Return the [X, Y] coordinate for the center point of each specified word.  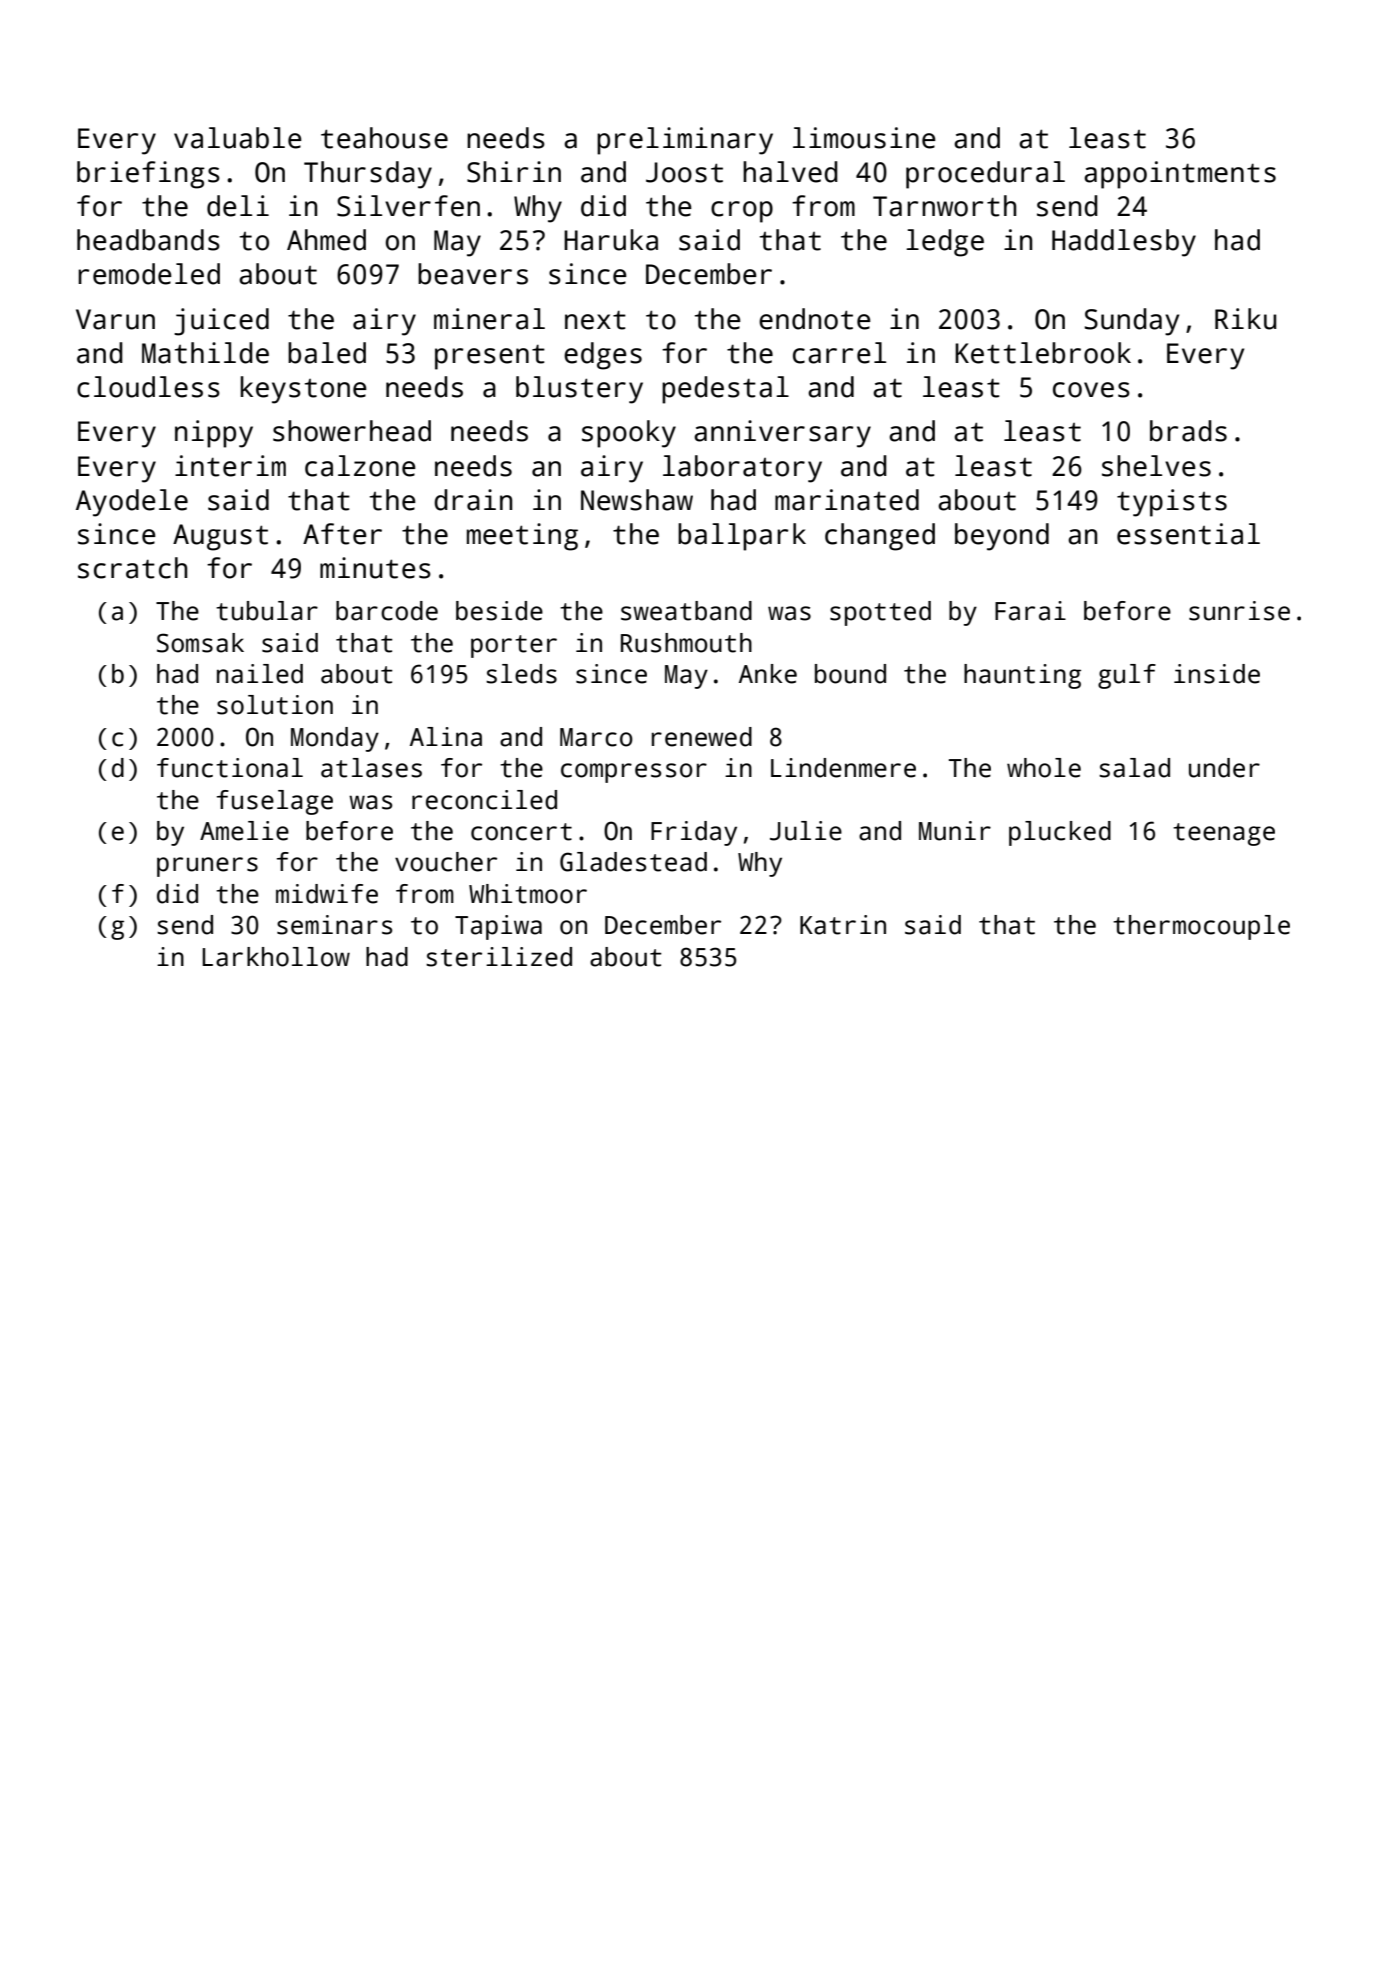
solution [275, 705]
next [595, 320]
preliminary [685, 141]
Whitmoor [528, 894]
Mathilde [205, 353]
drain [473, 500]
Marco [596, 737]
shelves [1156, 466]
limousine [864, 138]
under [1224, 768]
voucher [446, 862]
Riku [1245, 319]
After [342, 534]
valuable [238, 138]
